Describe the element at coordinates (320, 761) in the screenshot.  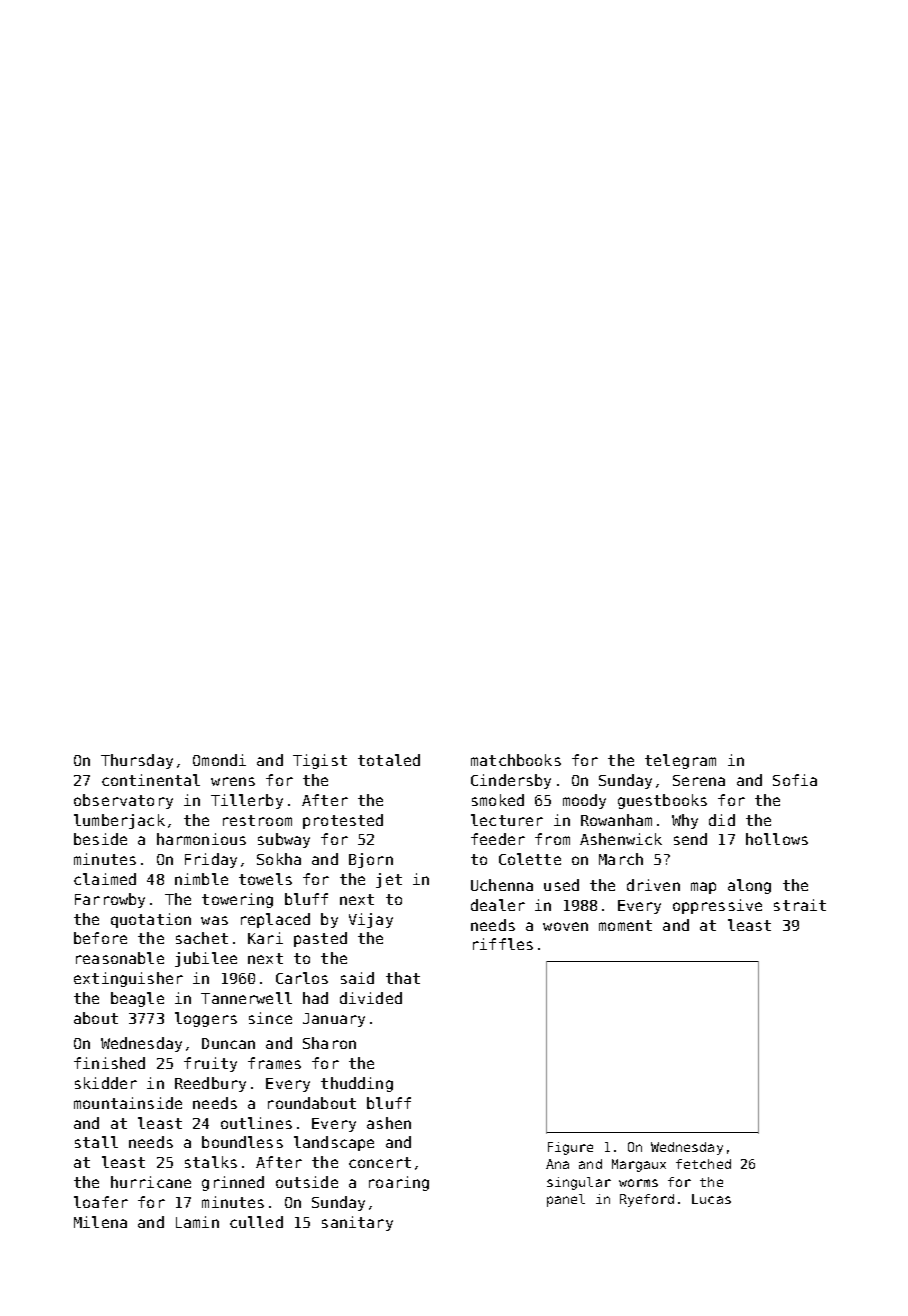
I see `Tigist` at that location.
